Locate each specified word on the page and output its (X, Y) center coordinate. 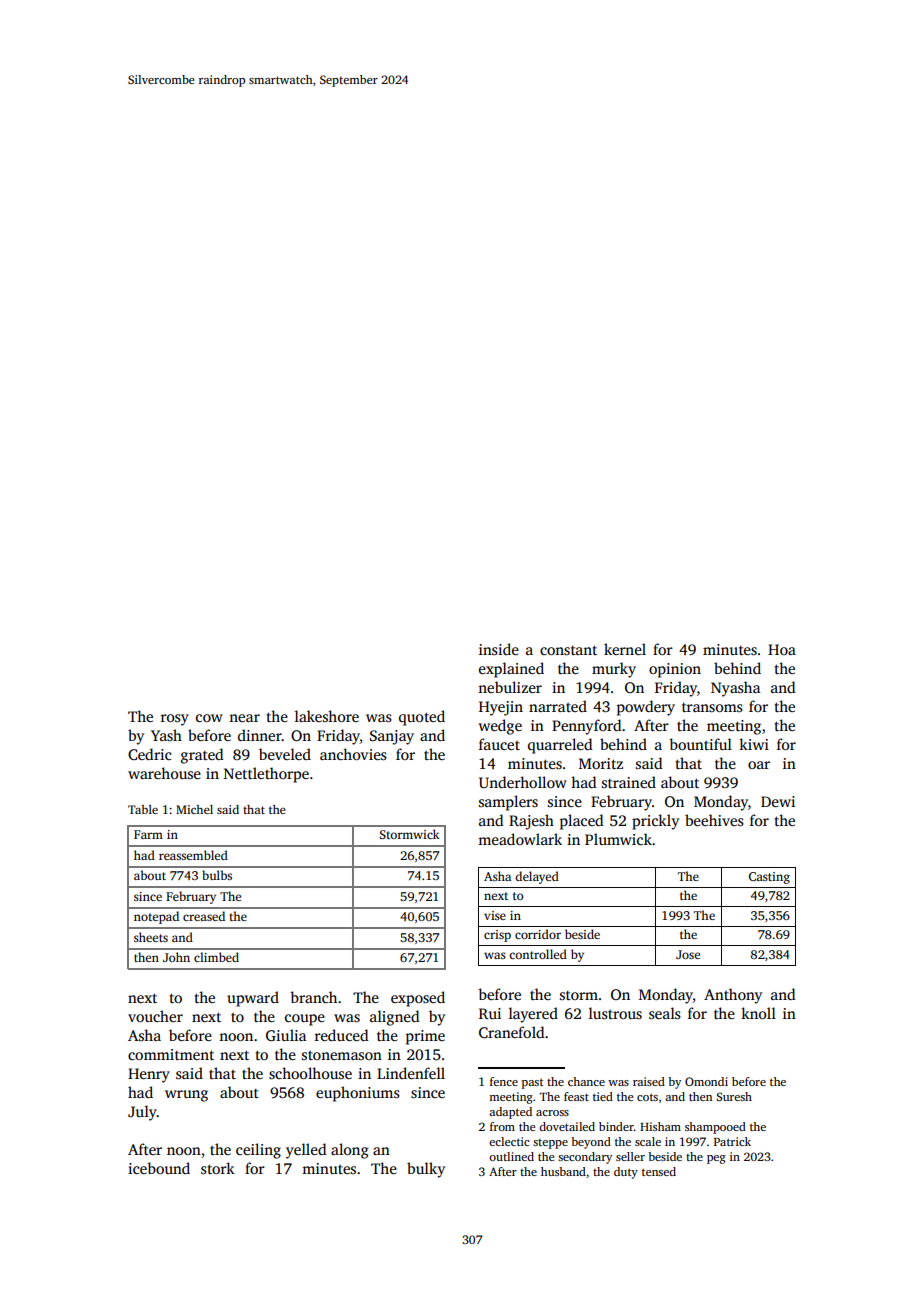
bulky (426, 1170)
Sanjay (392, 737)
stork (218, 1168)
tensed (659, 1171)
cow (209, 718)
